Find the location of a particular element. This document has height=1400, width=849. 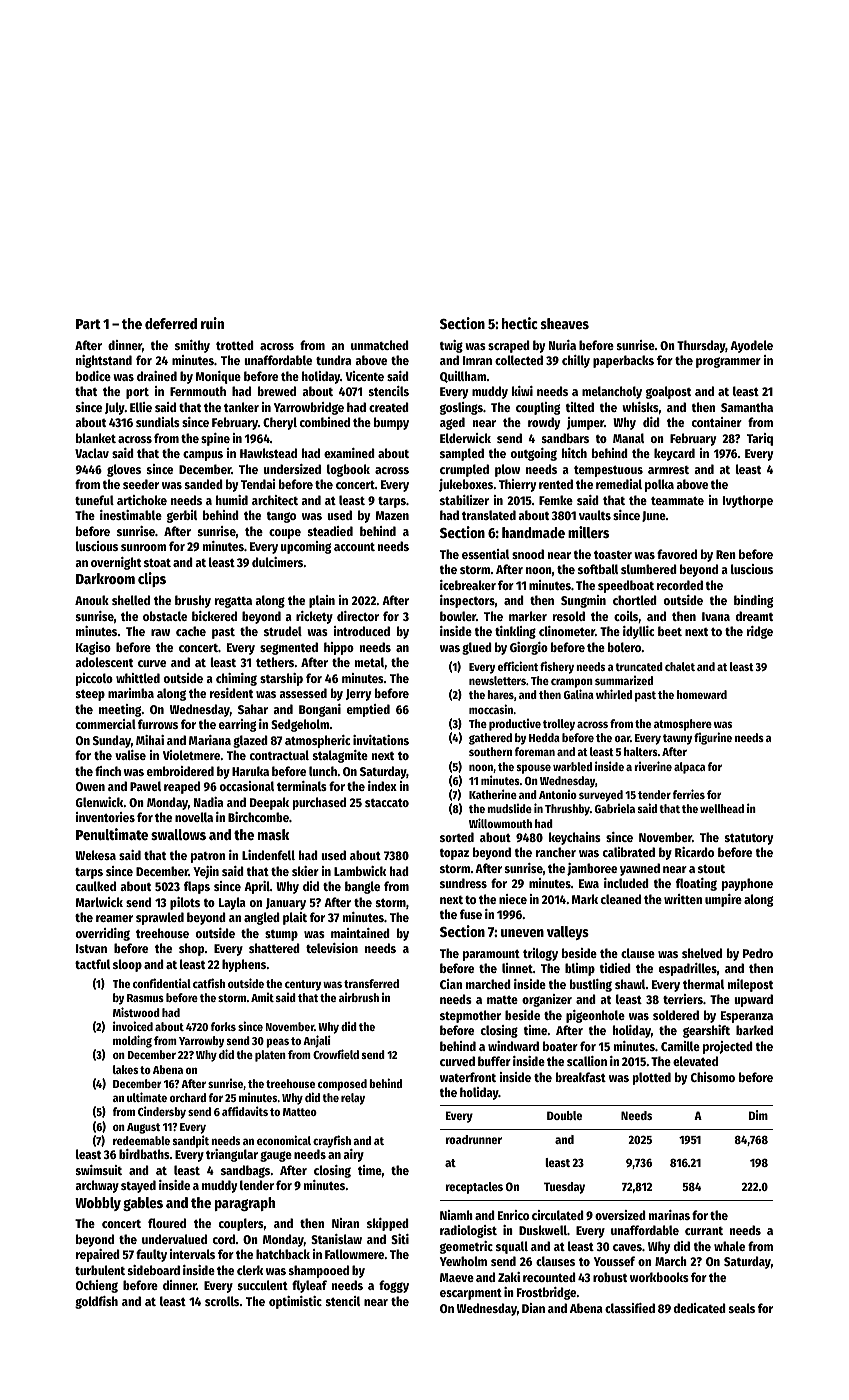

organizer is located at coordinates (547, 1000).
